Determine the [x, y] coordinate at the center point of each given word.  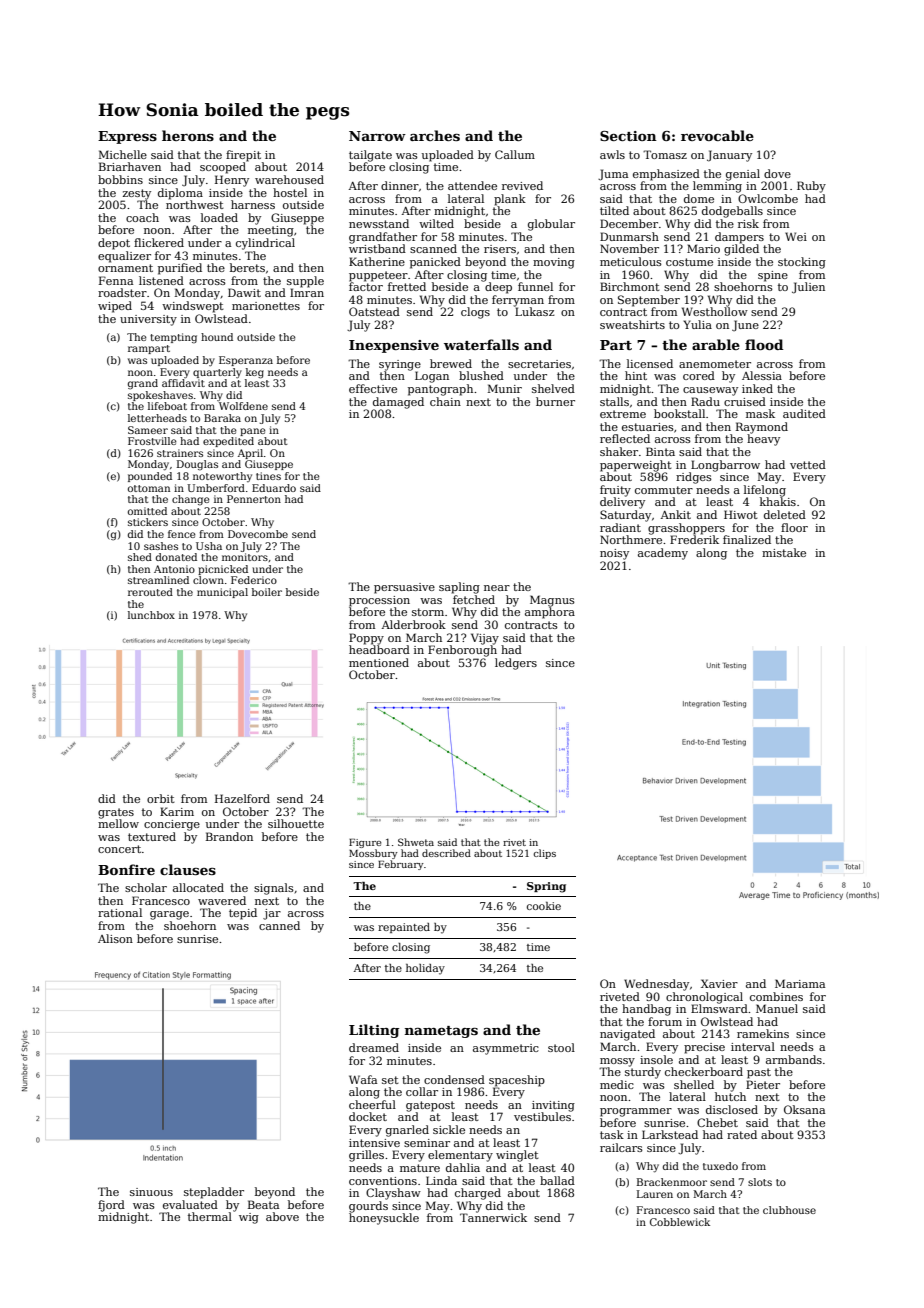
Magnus [552, 601]
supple [305, 282]
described [446, 853]
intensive [374, 1143]
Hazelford [242, 798]
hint [636, 375]
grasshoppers [686, 529]
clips [544, 854]
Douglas [197, 465]
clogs [475, 313]
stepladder [214, 1193]
